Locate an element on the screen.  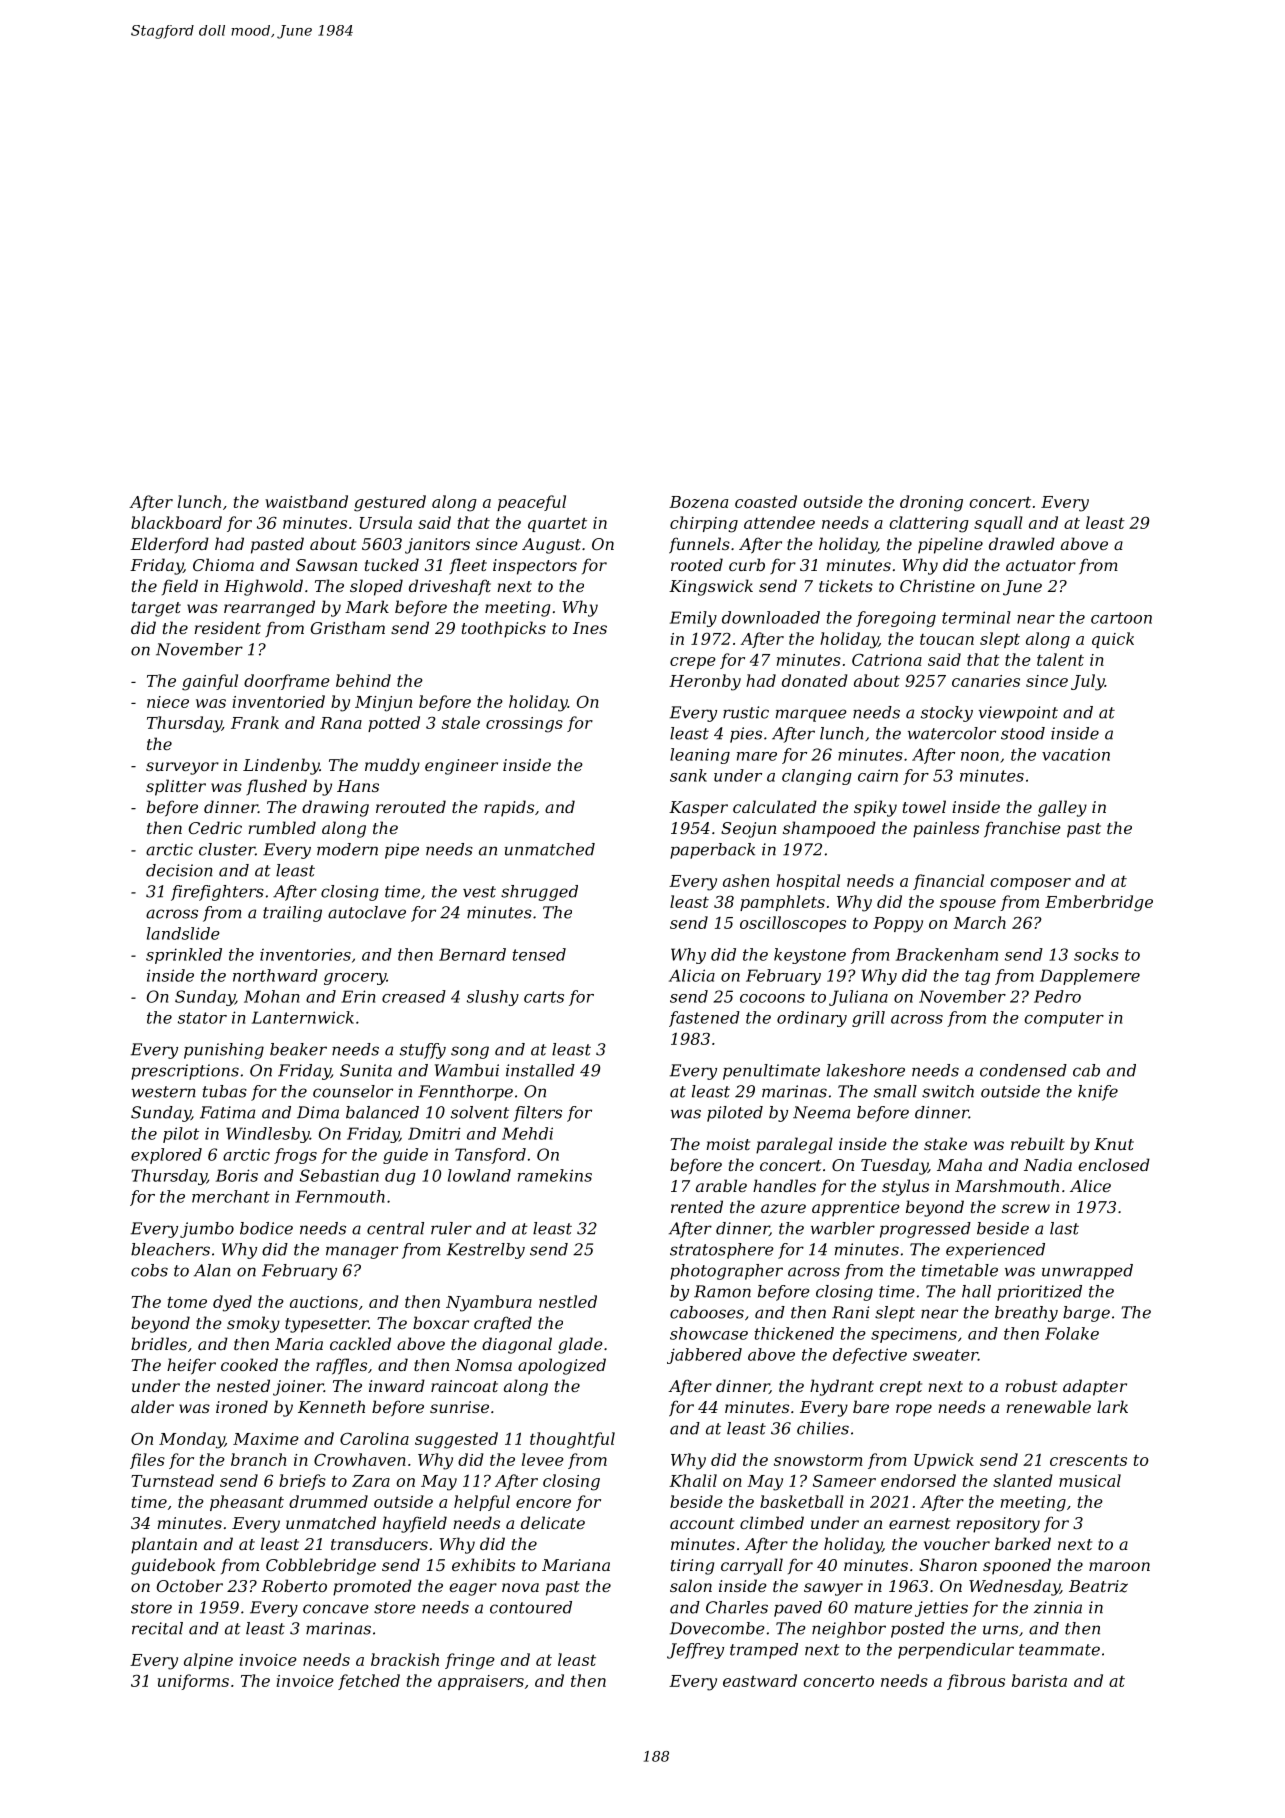
squall is located at coordinates (998, 524).
